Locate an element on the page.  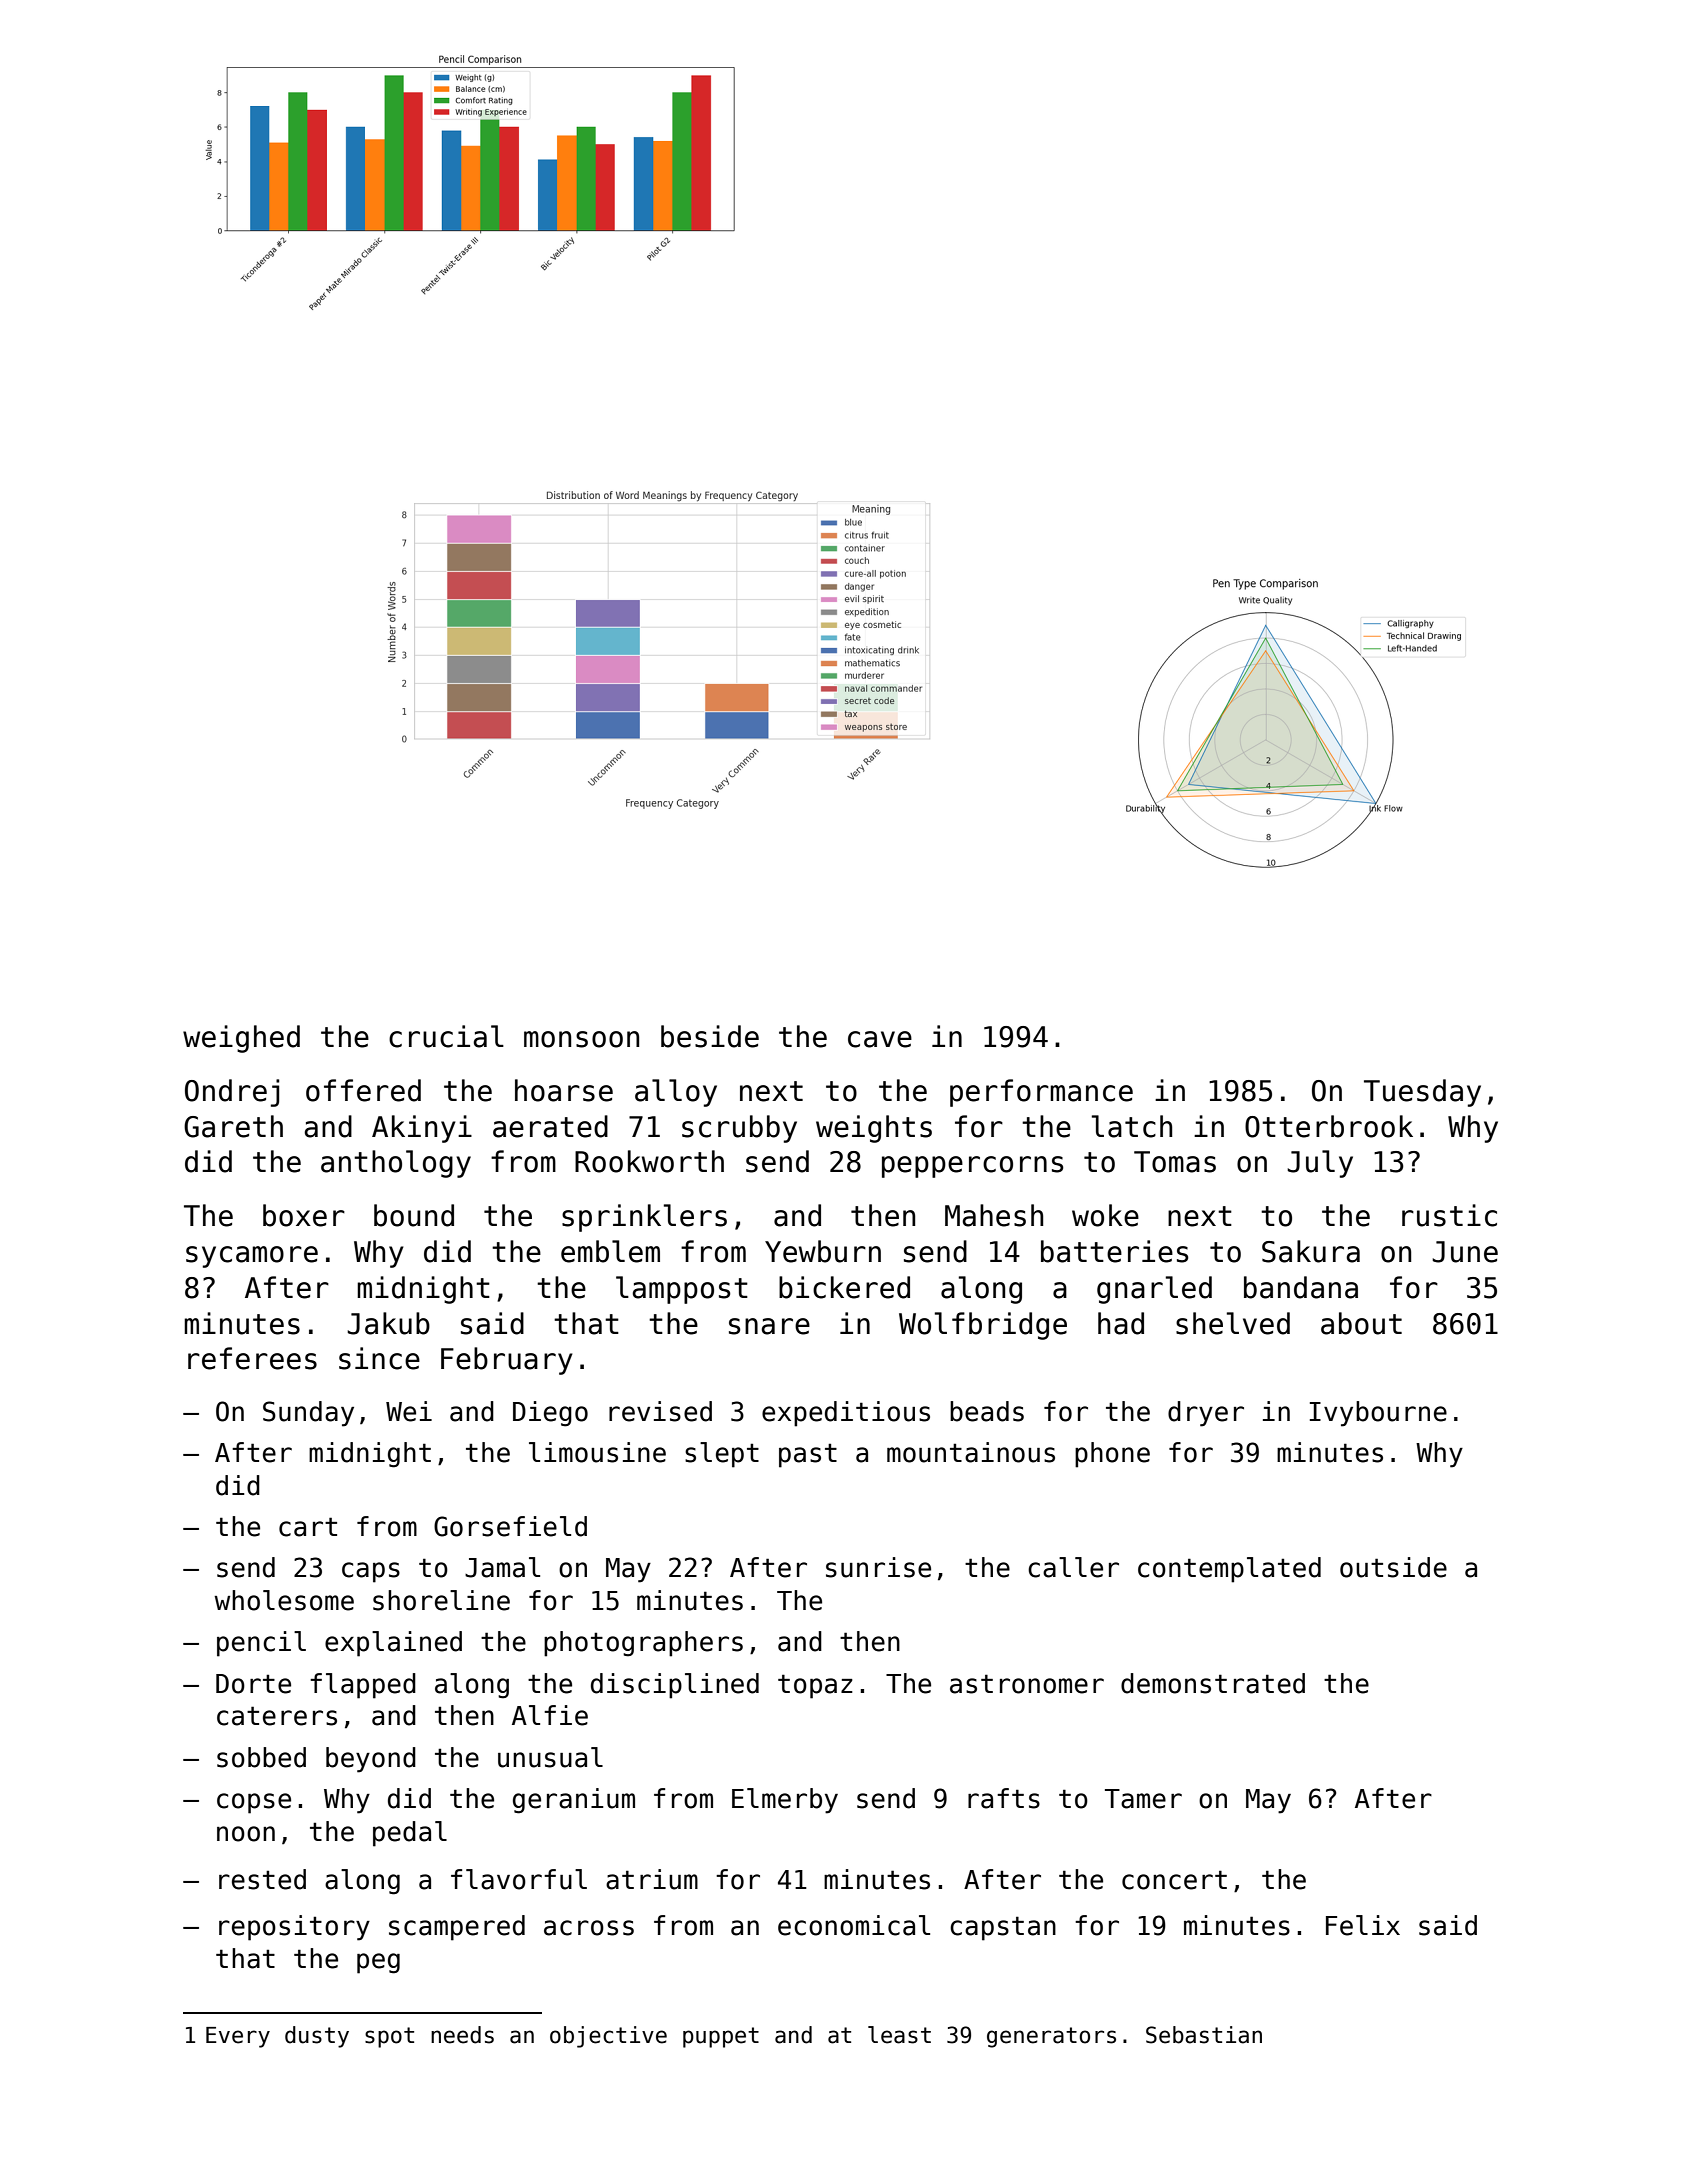
disciplined is located at coordinates (675, 1686).
